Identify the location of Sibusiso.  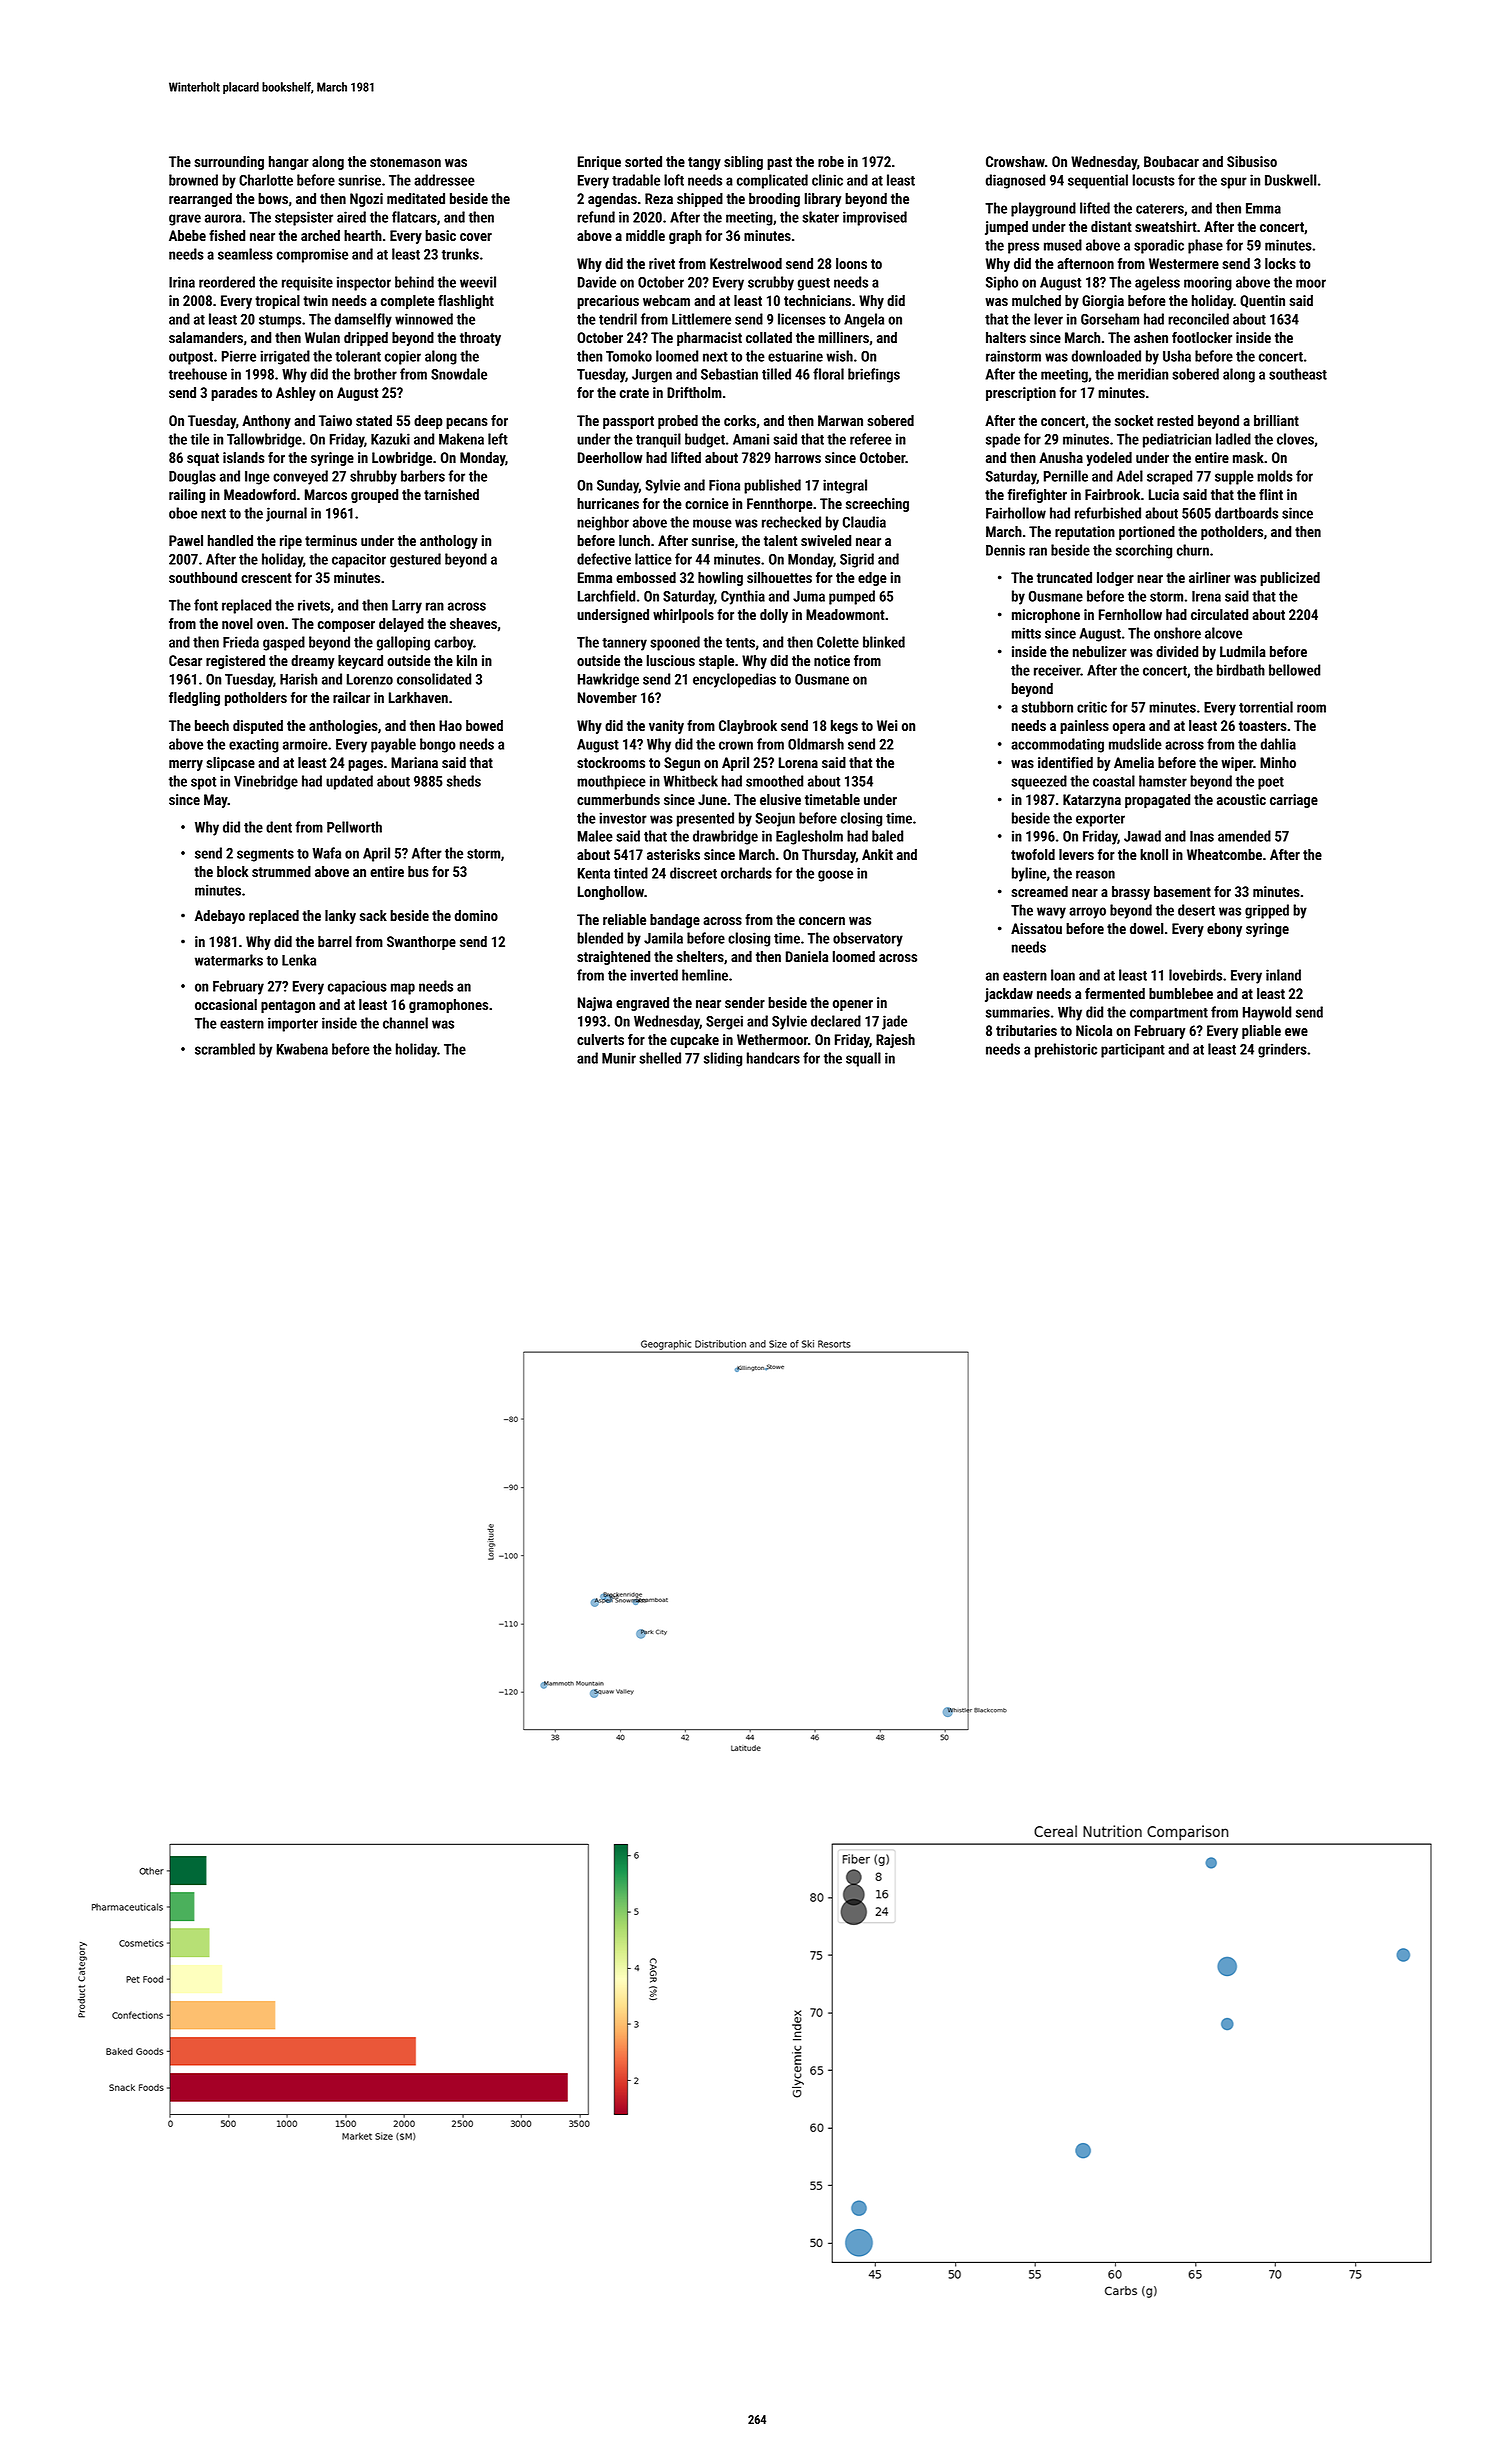
(1252, 161).
